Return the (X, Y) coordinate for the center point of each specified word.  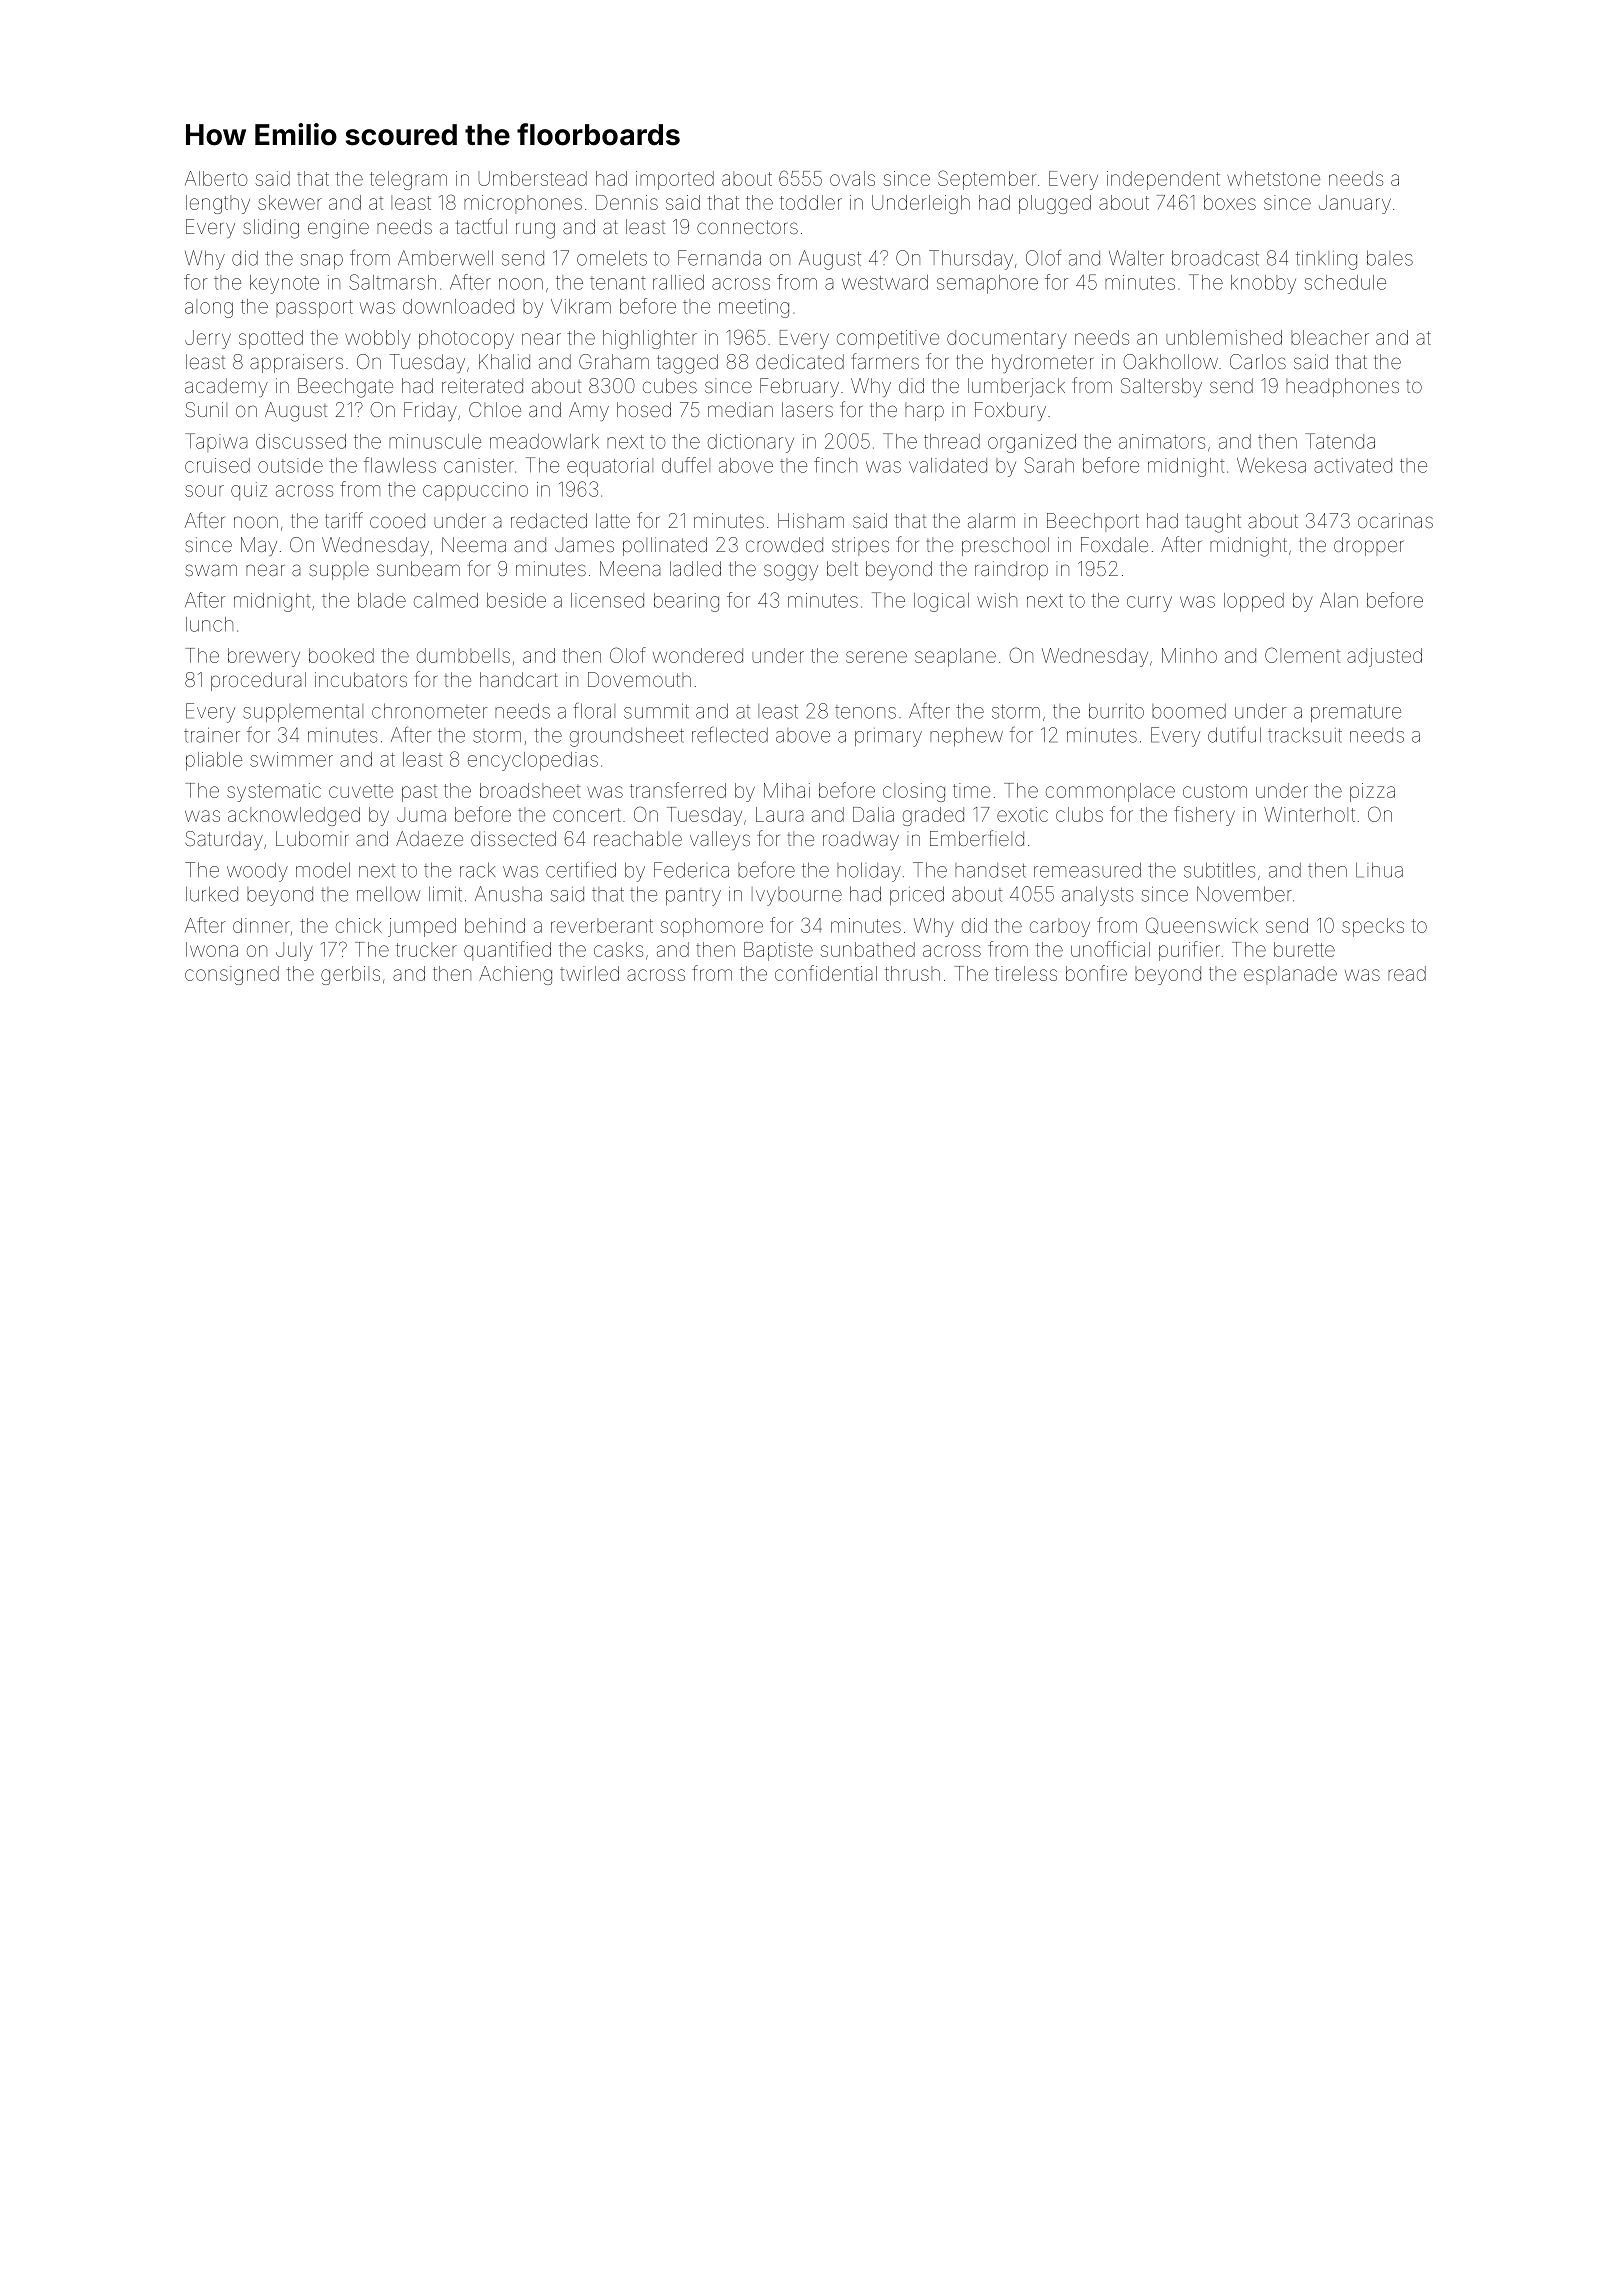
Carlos (1258, 361)
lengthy (218, 204)
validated (948, 465)
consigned (232, 975)
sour (204, 491)
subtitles (1219, 870)
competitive (888, 339)
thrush (912, 973)
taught (1213, 523)
